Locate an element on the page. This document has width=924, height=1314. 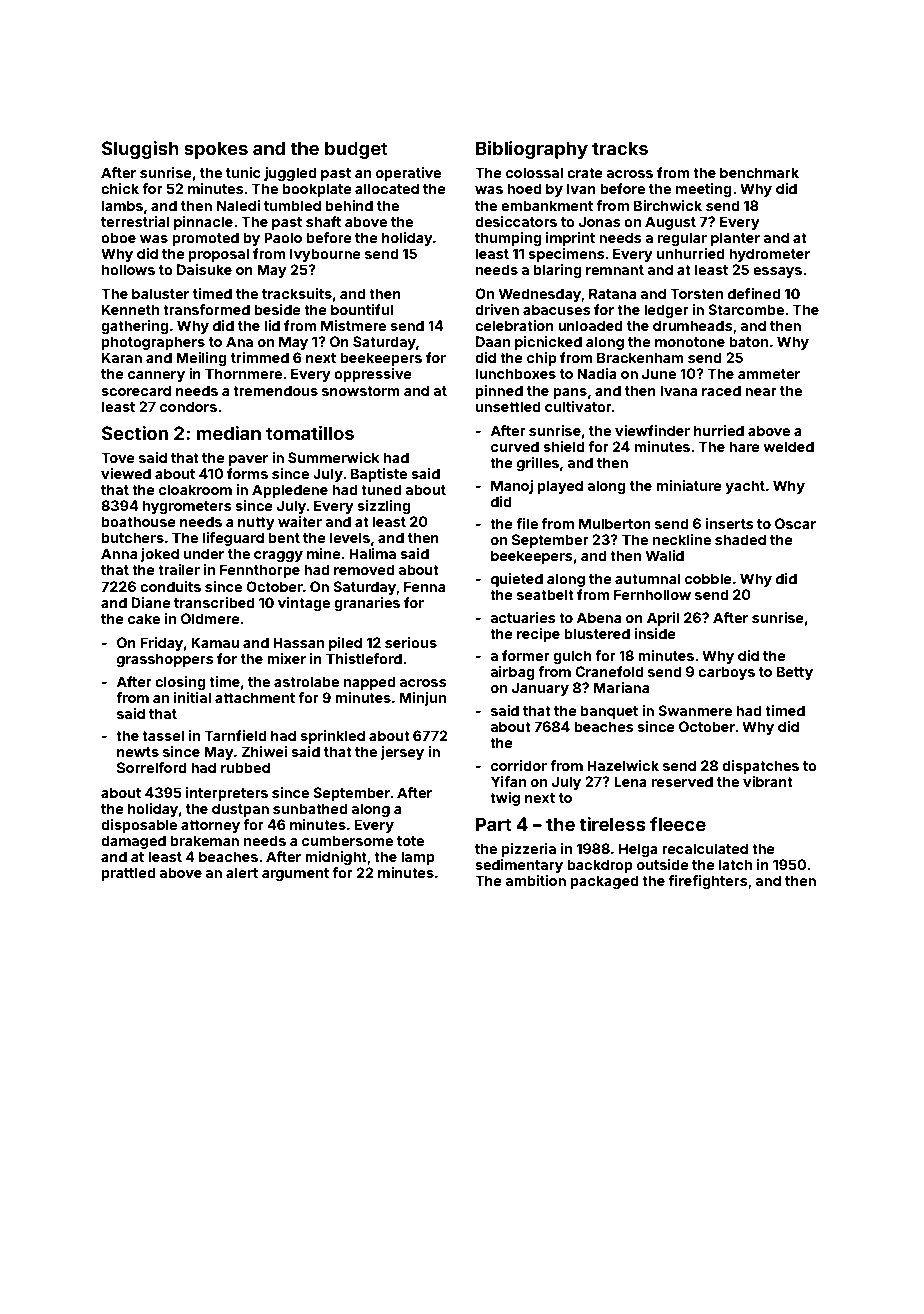
Section is located at coordinates (134, 433).
